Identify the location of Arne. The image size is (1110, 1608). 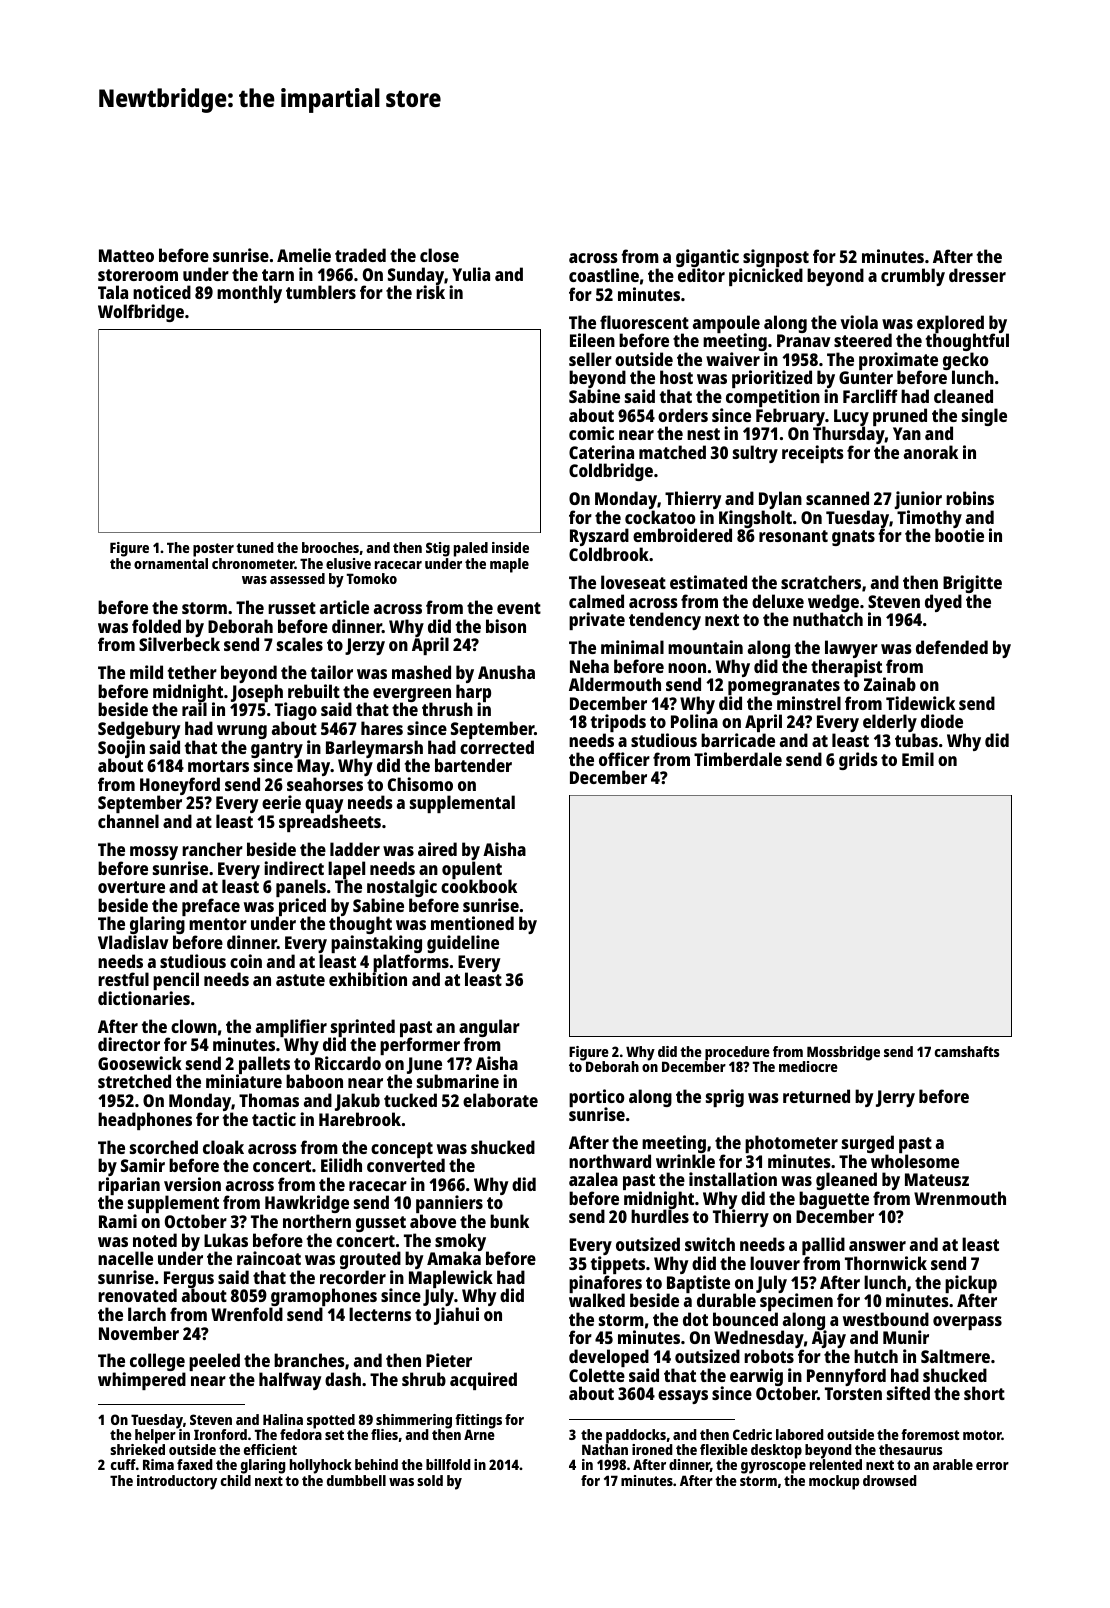
(479, 1434).
